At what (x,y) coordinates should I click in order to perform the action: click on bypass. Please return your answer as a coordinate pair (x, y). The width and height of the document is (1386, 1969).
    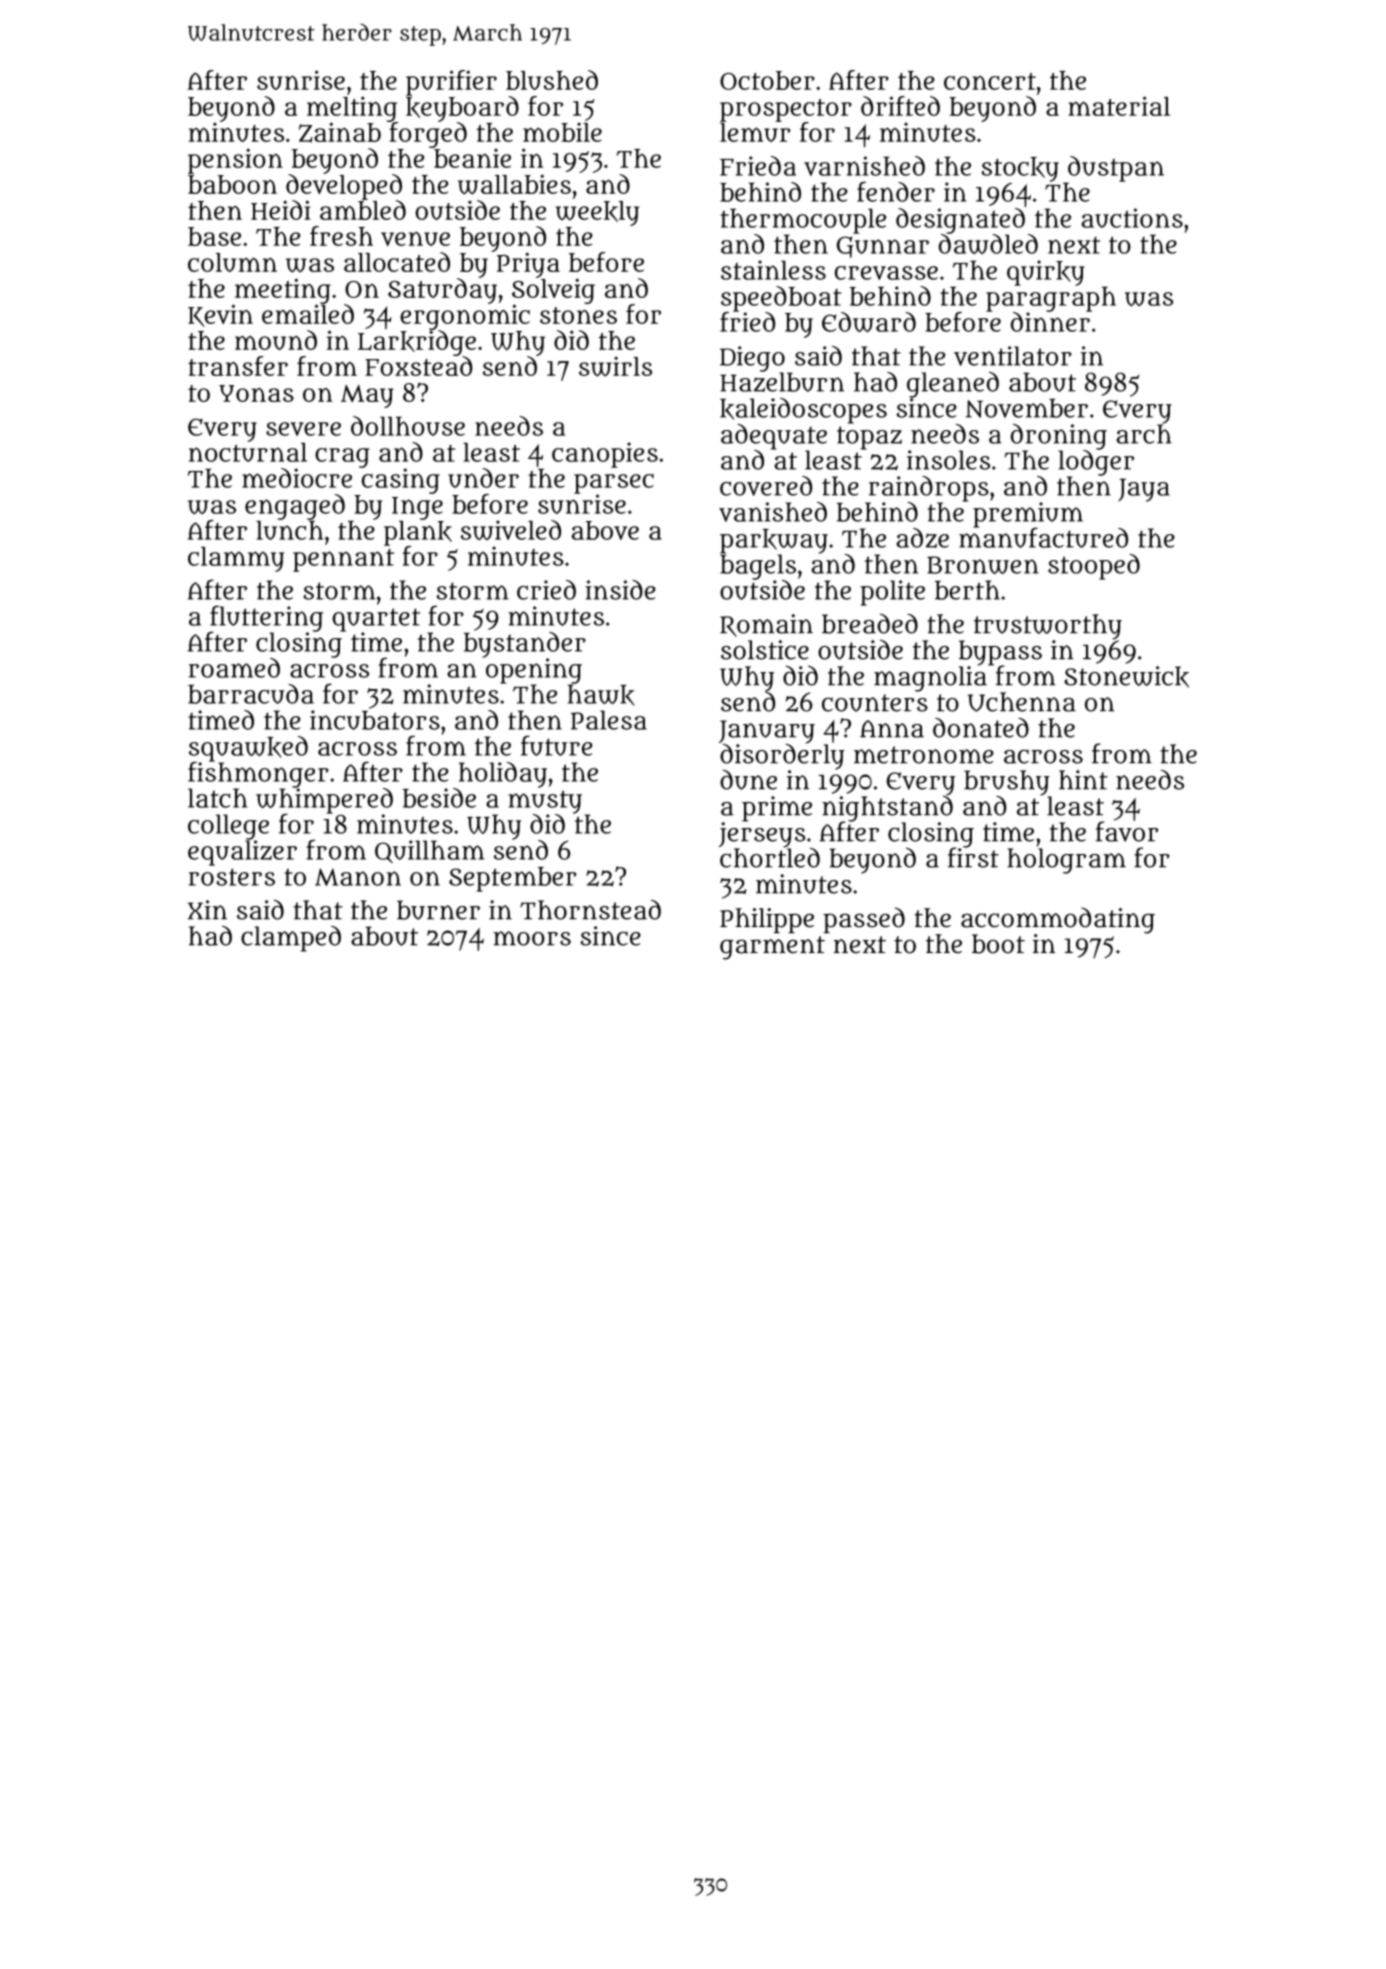
    Looking at the image, I should click on (1000, 653).
